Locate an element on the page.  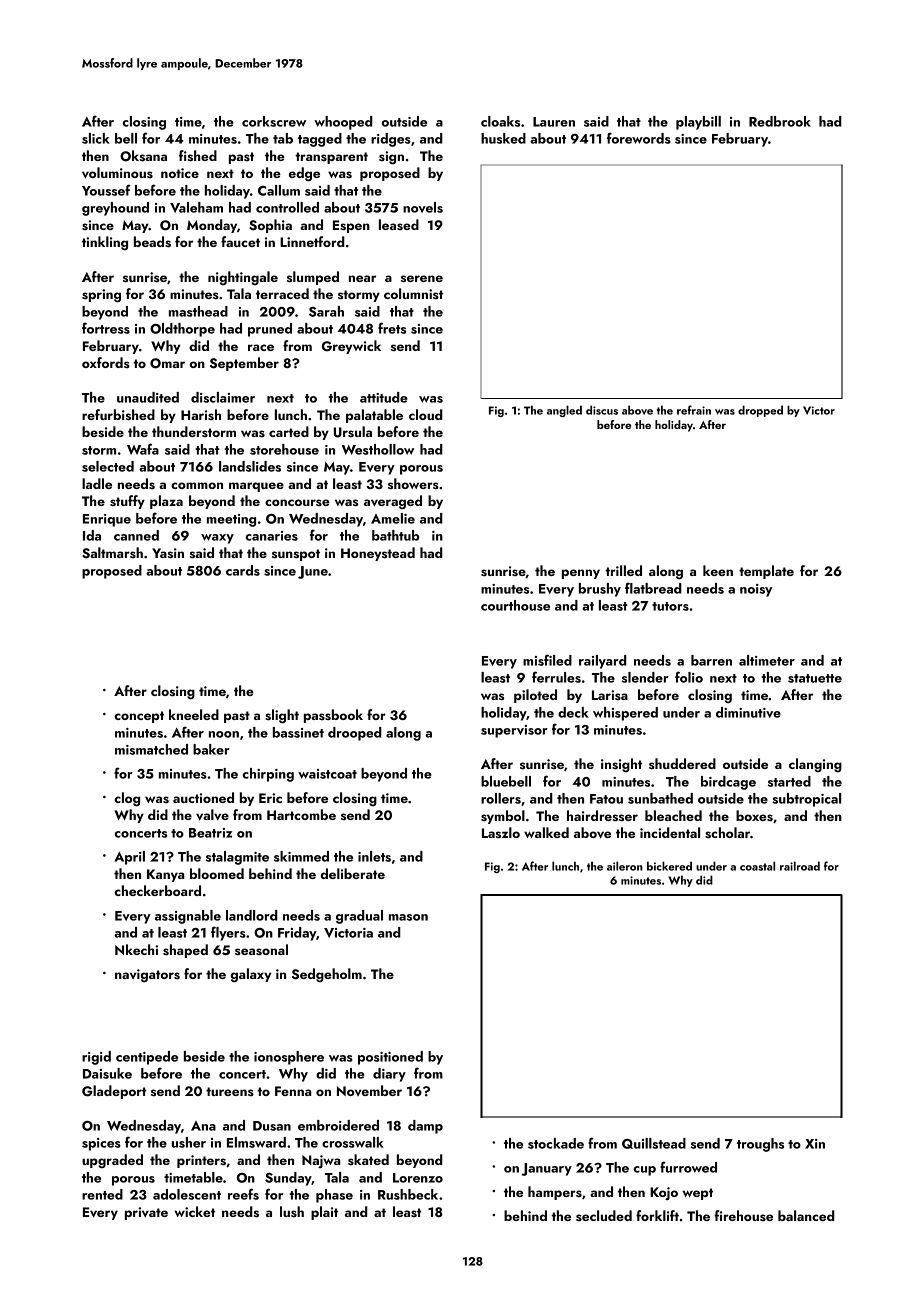
forewords is located at coordinates (639, 138).
